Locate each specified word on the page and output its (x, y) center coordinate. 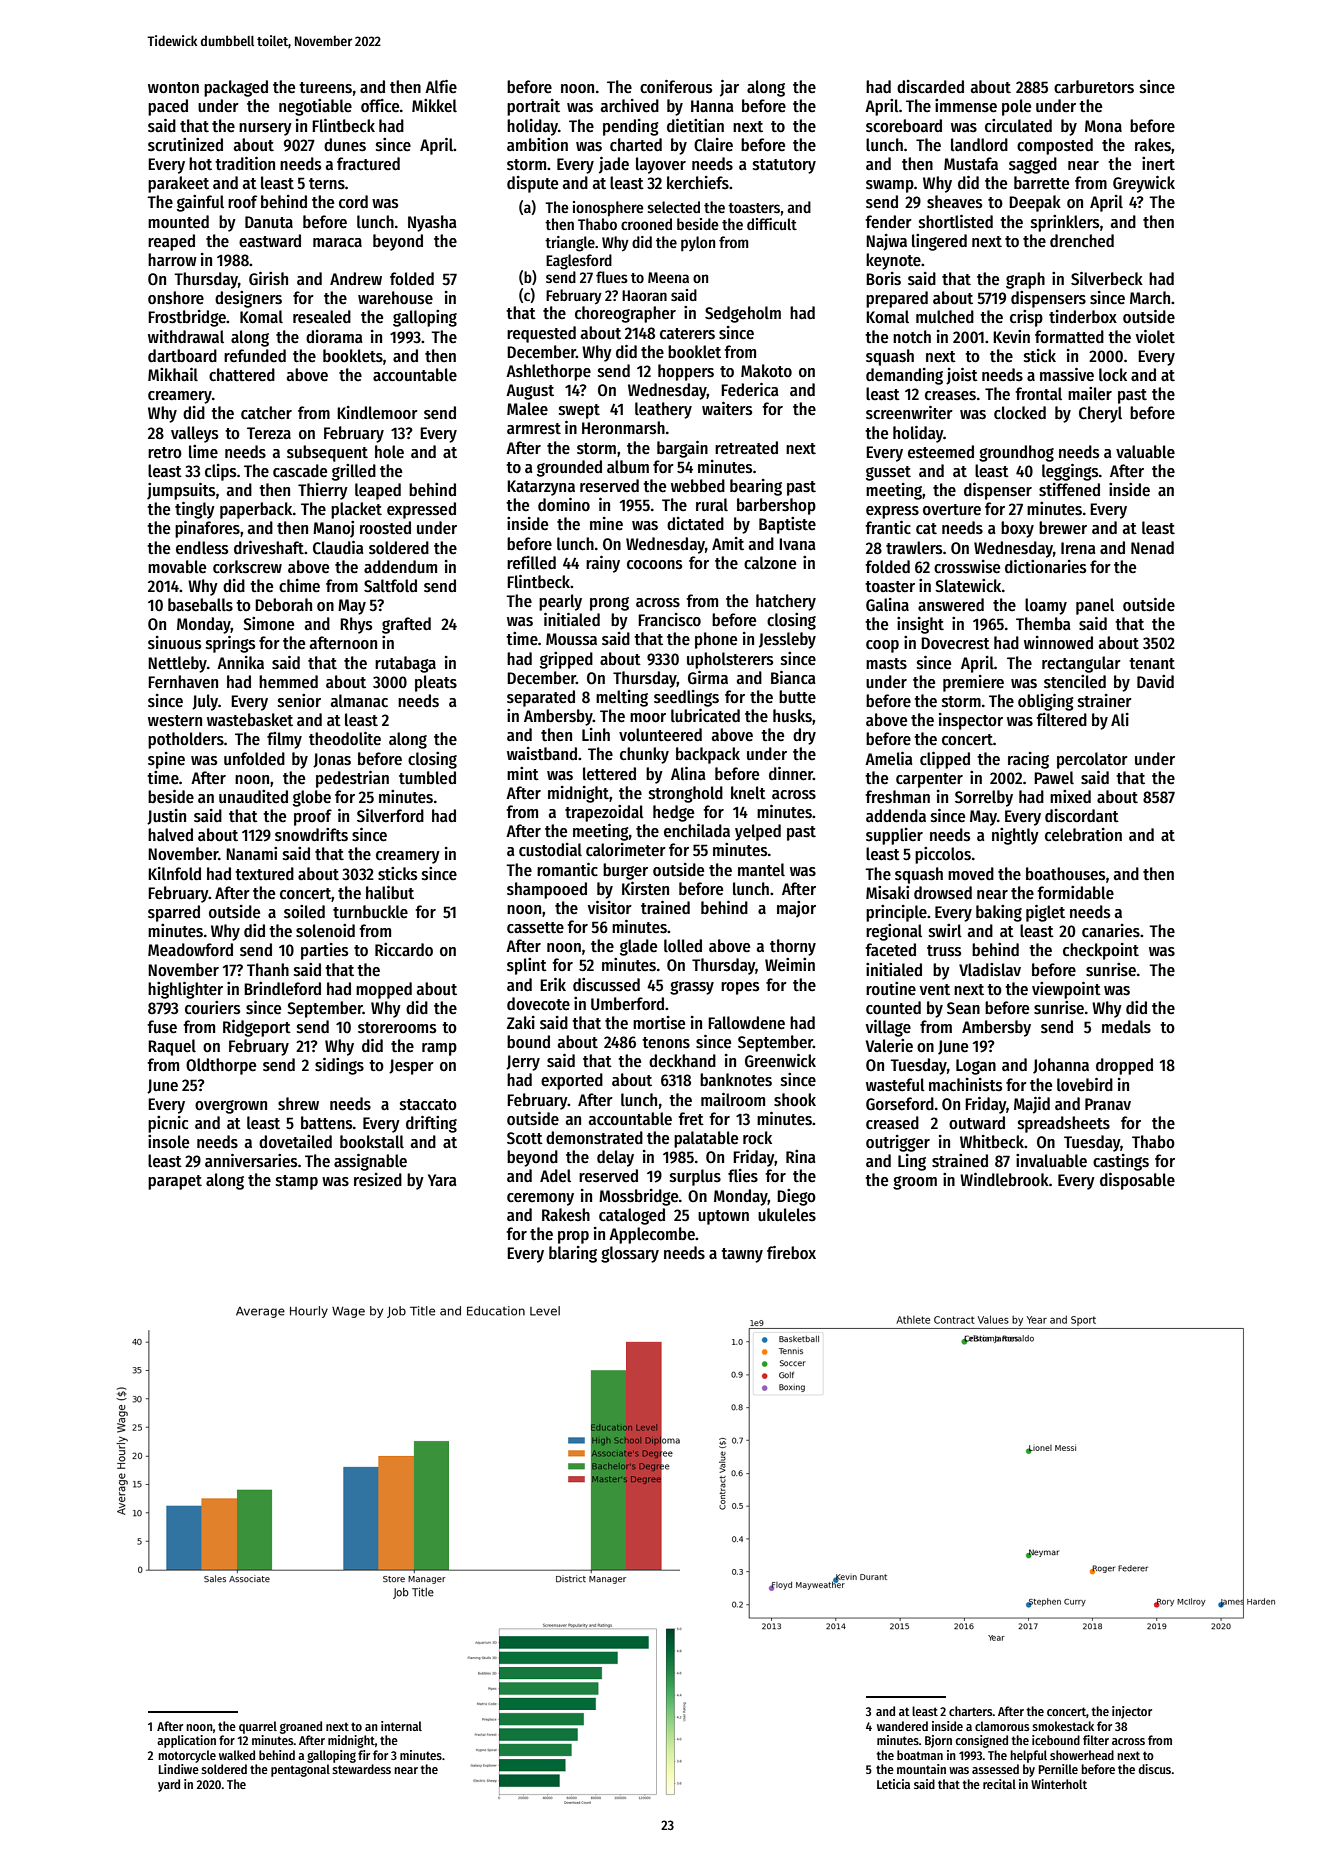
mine (606, 524)
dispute (532, 184)
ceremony (540, 1199)
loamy (1046, 606)
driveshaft (269, 548)
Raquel (172, 1047)
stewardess (361, 1769)
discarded (930, 87)
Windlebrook (1004, 1180)
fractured (368, 164)
